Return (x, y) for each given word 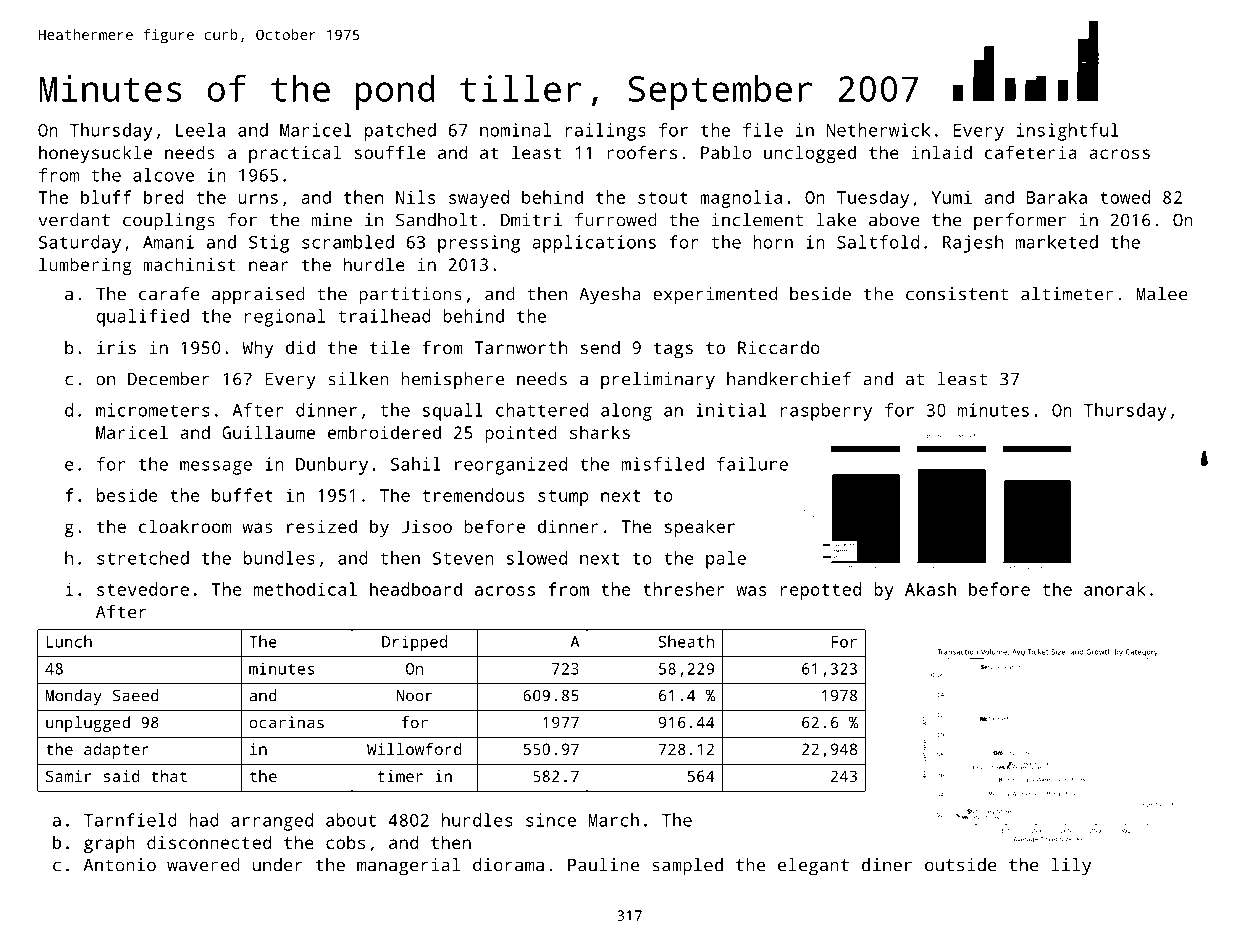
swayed (479, 199)
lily (1071, 867)
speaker (700, 528)
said (122, 776)
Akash (930, 589)
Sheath (686, 641)
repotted (821, 591)
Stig (269, 244)
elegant (813, 867)
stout (663, 198)
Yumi (951, 197)
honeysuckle (95, 154)
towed (1125, 197)
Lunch (69, 641)
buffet (242, 495)
